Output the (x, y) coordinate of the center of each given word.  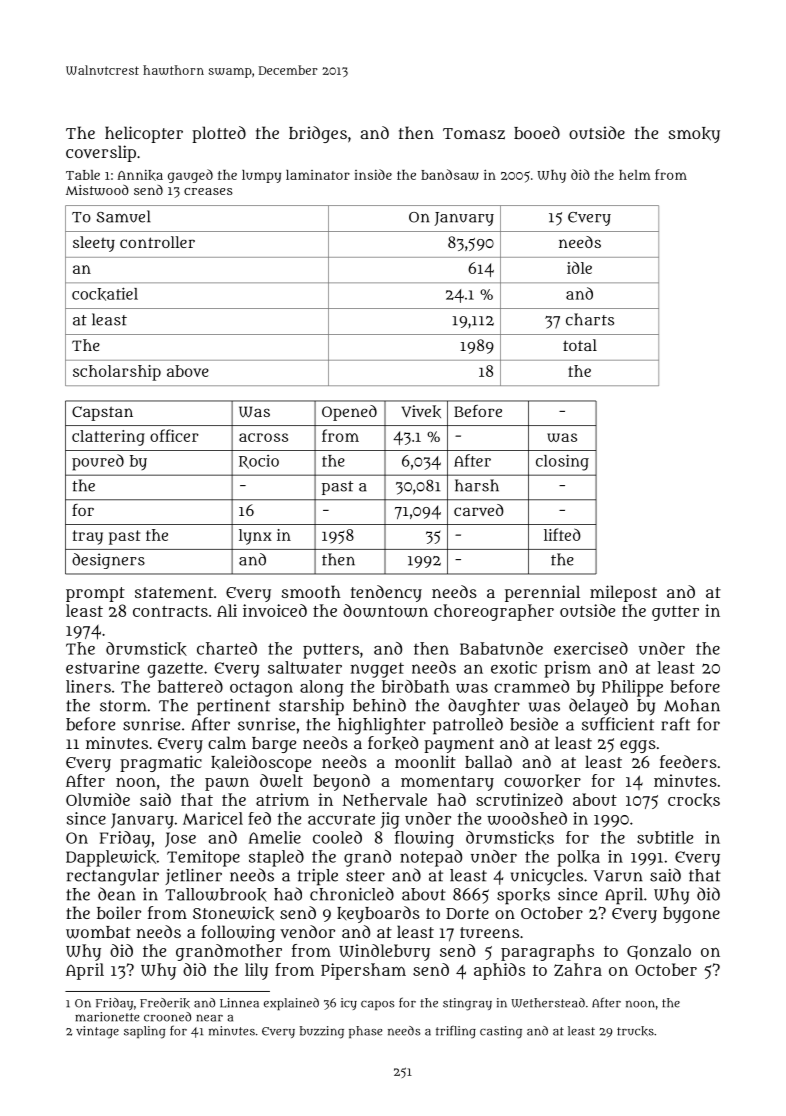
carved (479, 510)
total (580, 345)
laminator (318, 175)
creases (208, 191)
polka (578, 858)
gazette (175, 670)
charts (590, 319)
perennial (542, 593)
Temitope (203, 858)
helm (635, 175)
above (188, 371)
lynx (255, 537)
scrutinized (519, 799)
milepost (623, 593)
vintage (97, 1032)
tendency (386, 593)
